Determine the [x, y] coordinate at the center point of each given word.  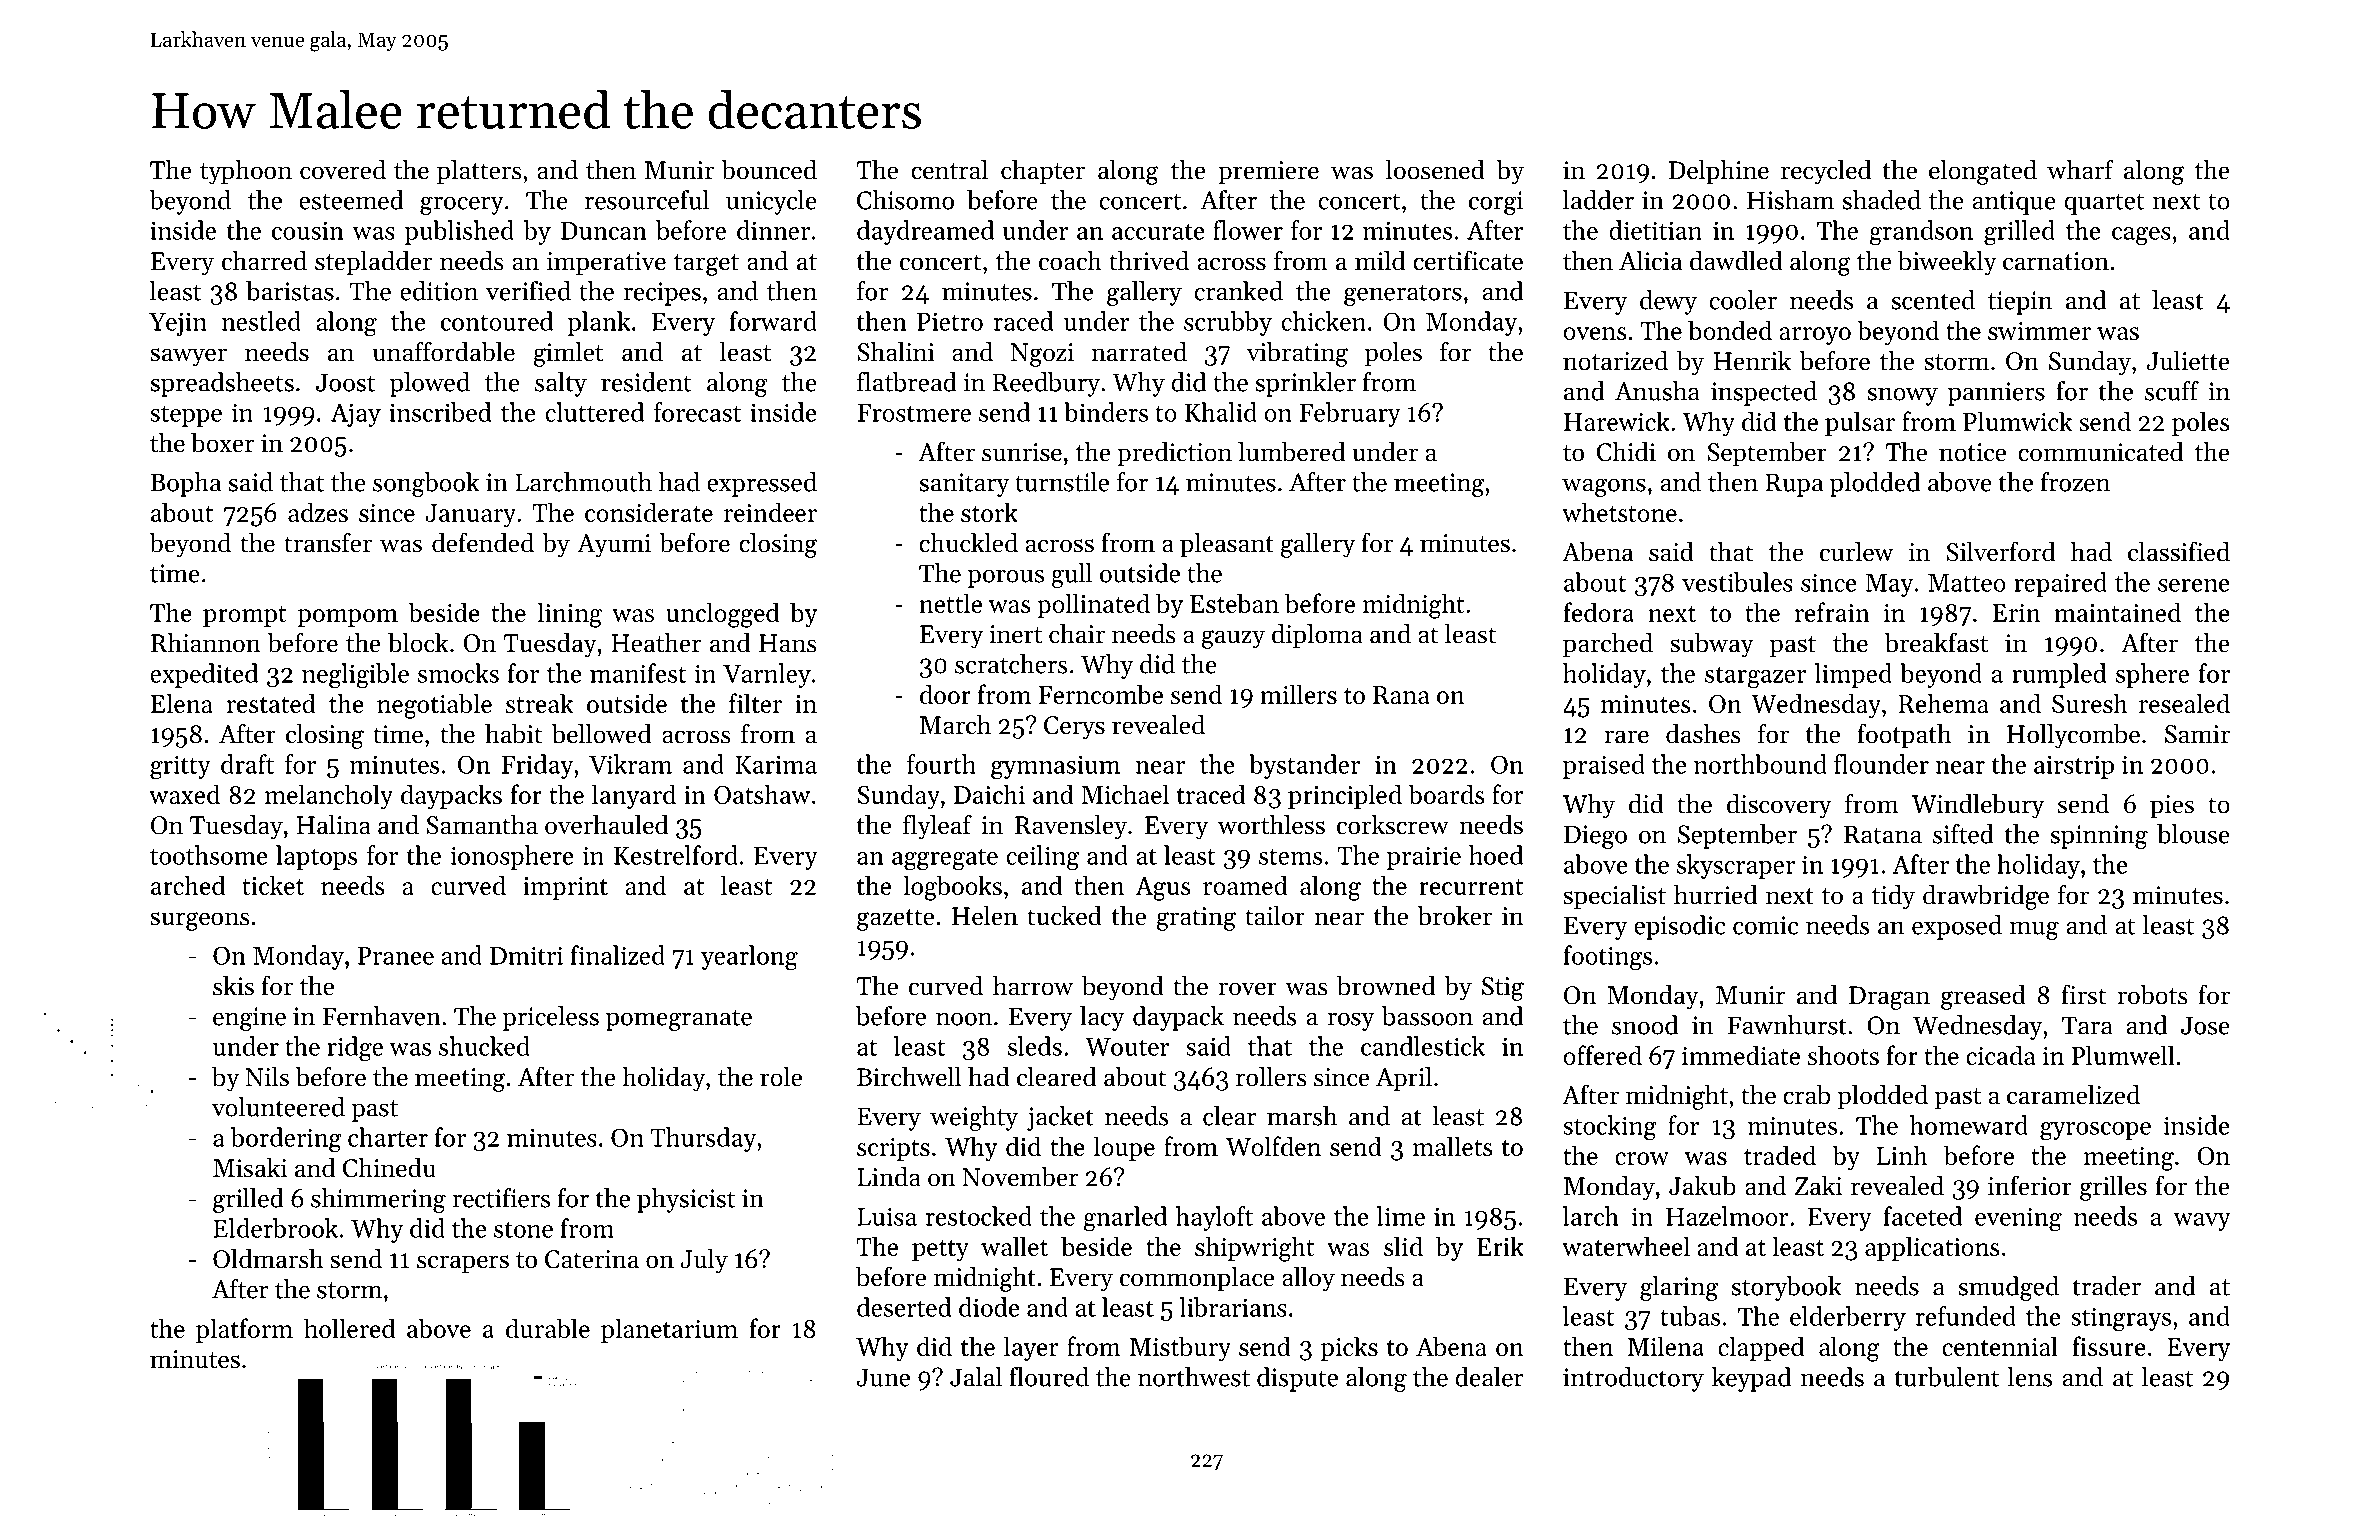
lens [2030, 1377]
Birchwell [909, 1077]
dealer [1489, 1377]
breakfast [1936, 642]
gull [1071, 575]
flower [1248, 230]
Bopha [185, 484]
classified [2179, 551]
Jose [2205, 1025]
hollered [349, 1328]
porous [1005, 579]
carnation [2056, 261]
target [706, 265]
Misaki [250, 1168]
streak [539, 703]
